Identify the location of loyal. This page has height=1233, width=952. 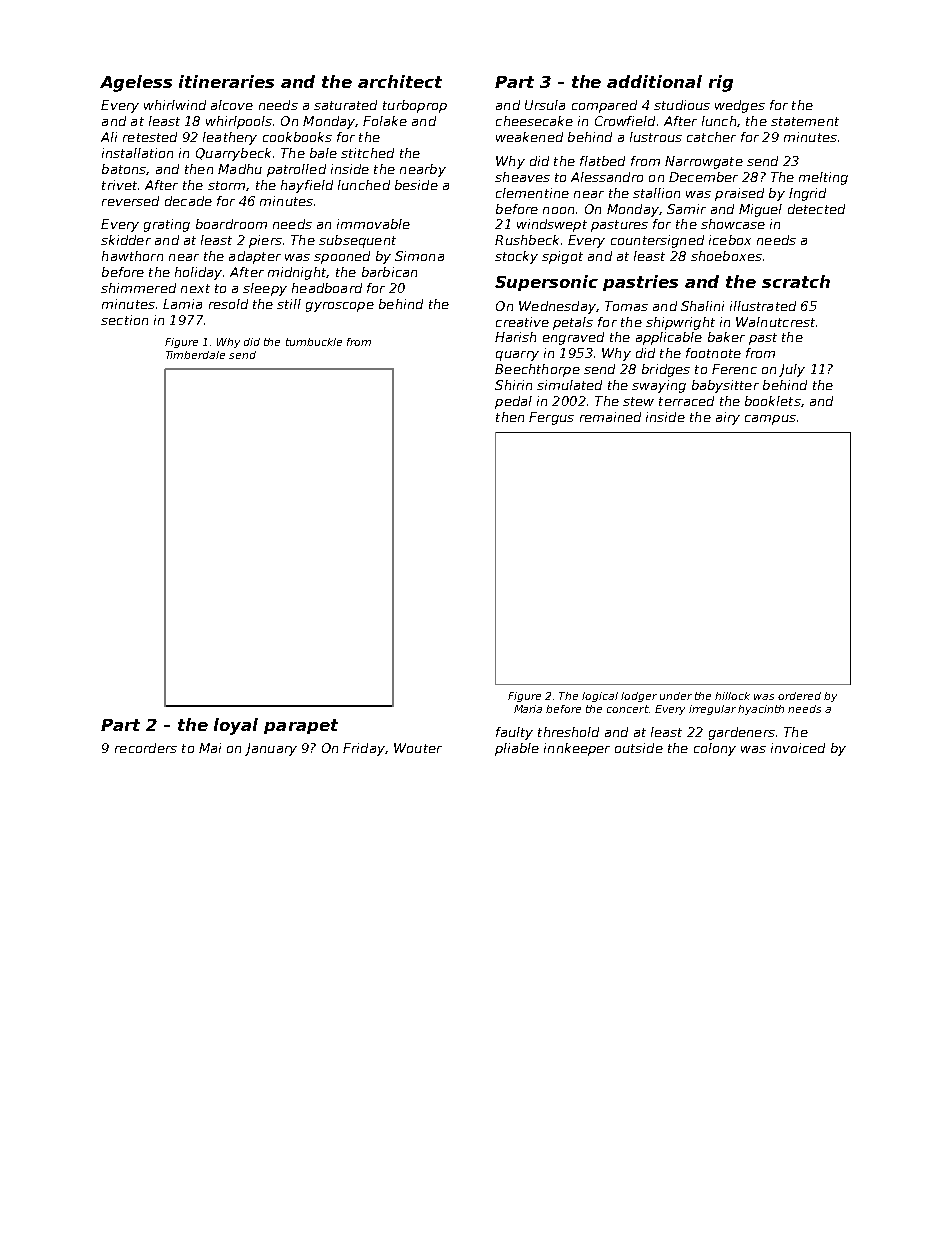
(236, 726).
